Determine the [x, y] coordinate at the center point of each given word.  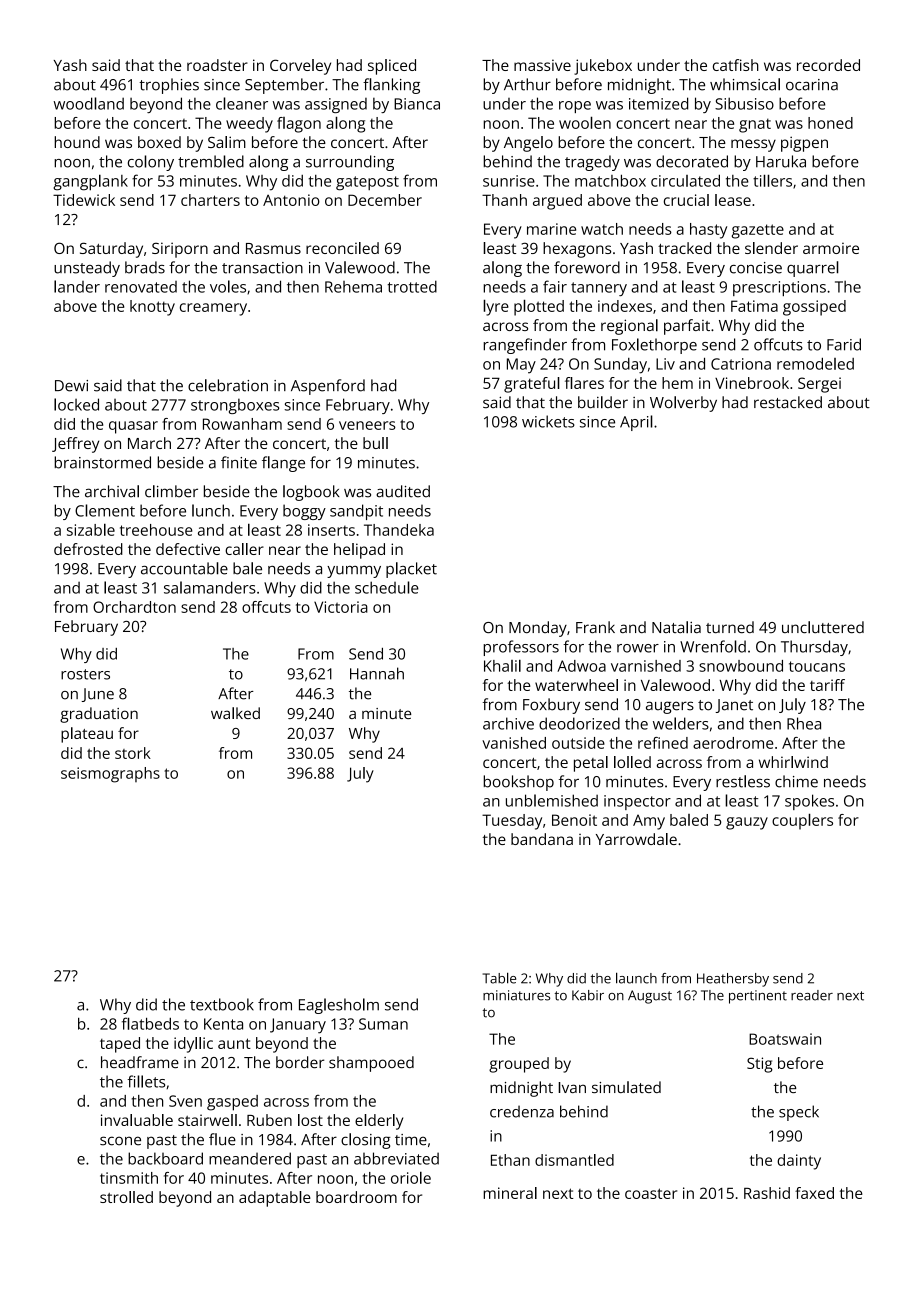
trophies [169, 86]
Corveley [300, 67]
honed [830, 123]
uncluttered [823, 627]
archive [508, 723]
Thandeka [399, 530]
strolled [126, 1197]
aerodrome [733, 743]
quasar [133, 427]
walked [235, 713]
